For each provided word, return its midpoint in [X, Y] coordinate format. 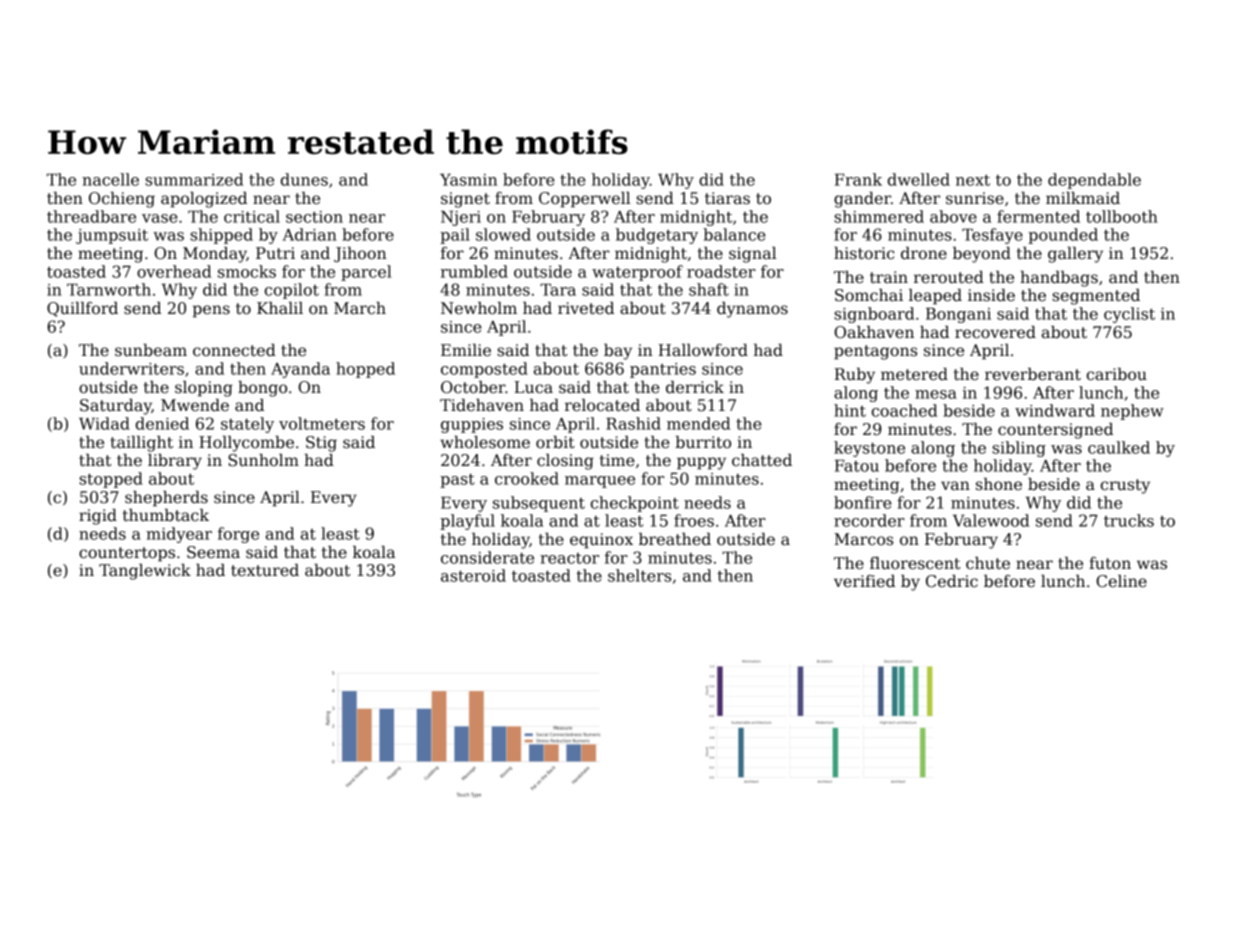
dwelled [919, 179]
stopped [111, 480]
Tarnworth [109, 289]
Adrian [310, 234]
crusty [1125, 486]
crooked [527, 478]
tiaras [727, 198]
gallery [1075, 255]
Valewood [991, 520]
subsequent [539, 504]
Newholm [479, 308]
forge [238, 535]
